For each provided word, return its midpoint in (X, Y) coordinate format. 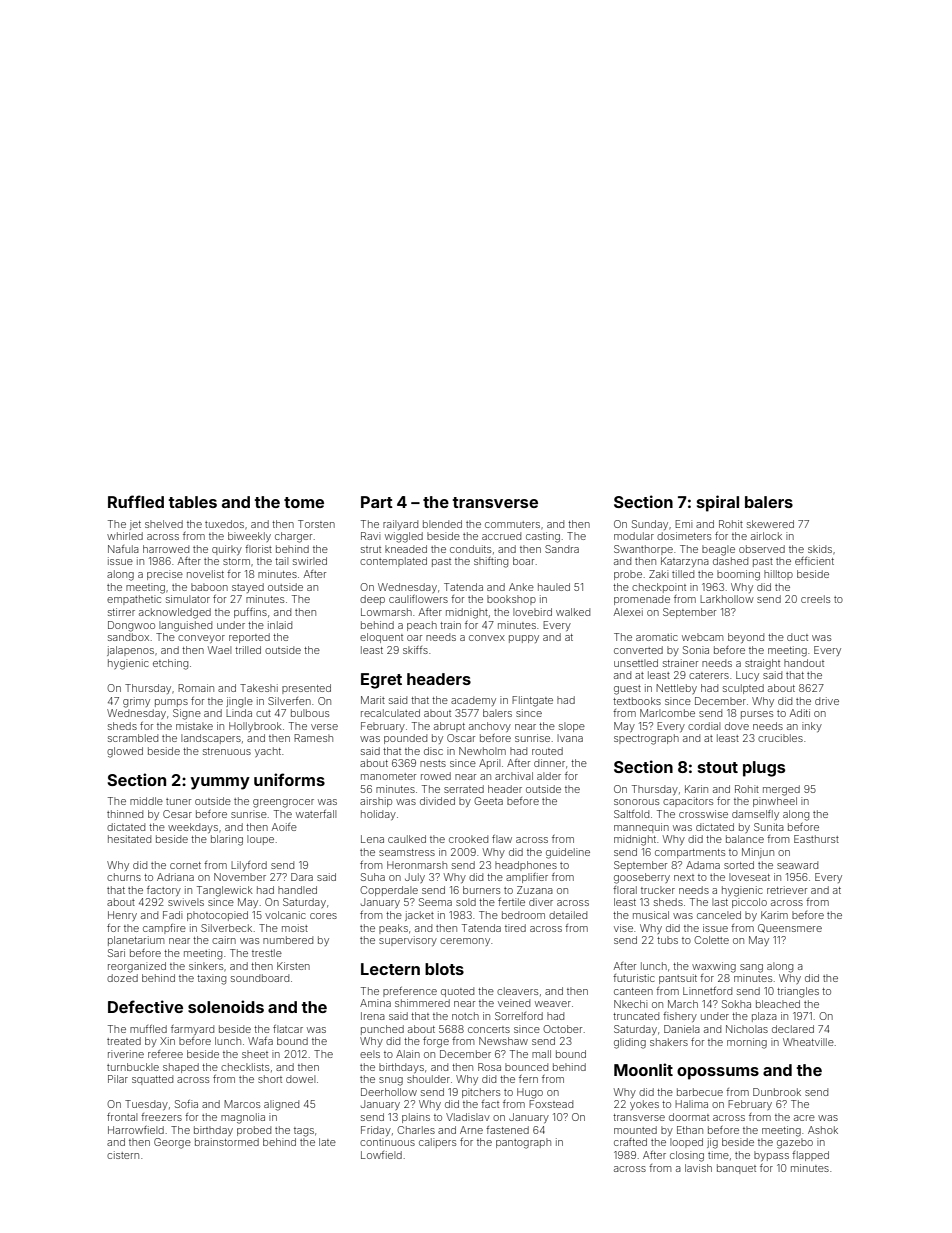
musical (651, 915)
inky (812, 727)
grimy (136, 702)
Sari (116, 953)
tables (192, 502)
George (172, 1143)
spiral (718, 503)
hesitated (129, 839)
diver (541, 902)
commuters (512, 524)
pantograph (523, 1143)
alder (549, 776)
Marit (373, 700)
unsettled (636, 663)
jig (712, 1143)
